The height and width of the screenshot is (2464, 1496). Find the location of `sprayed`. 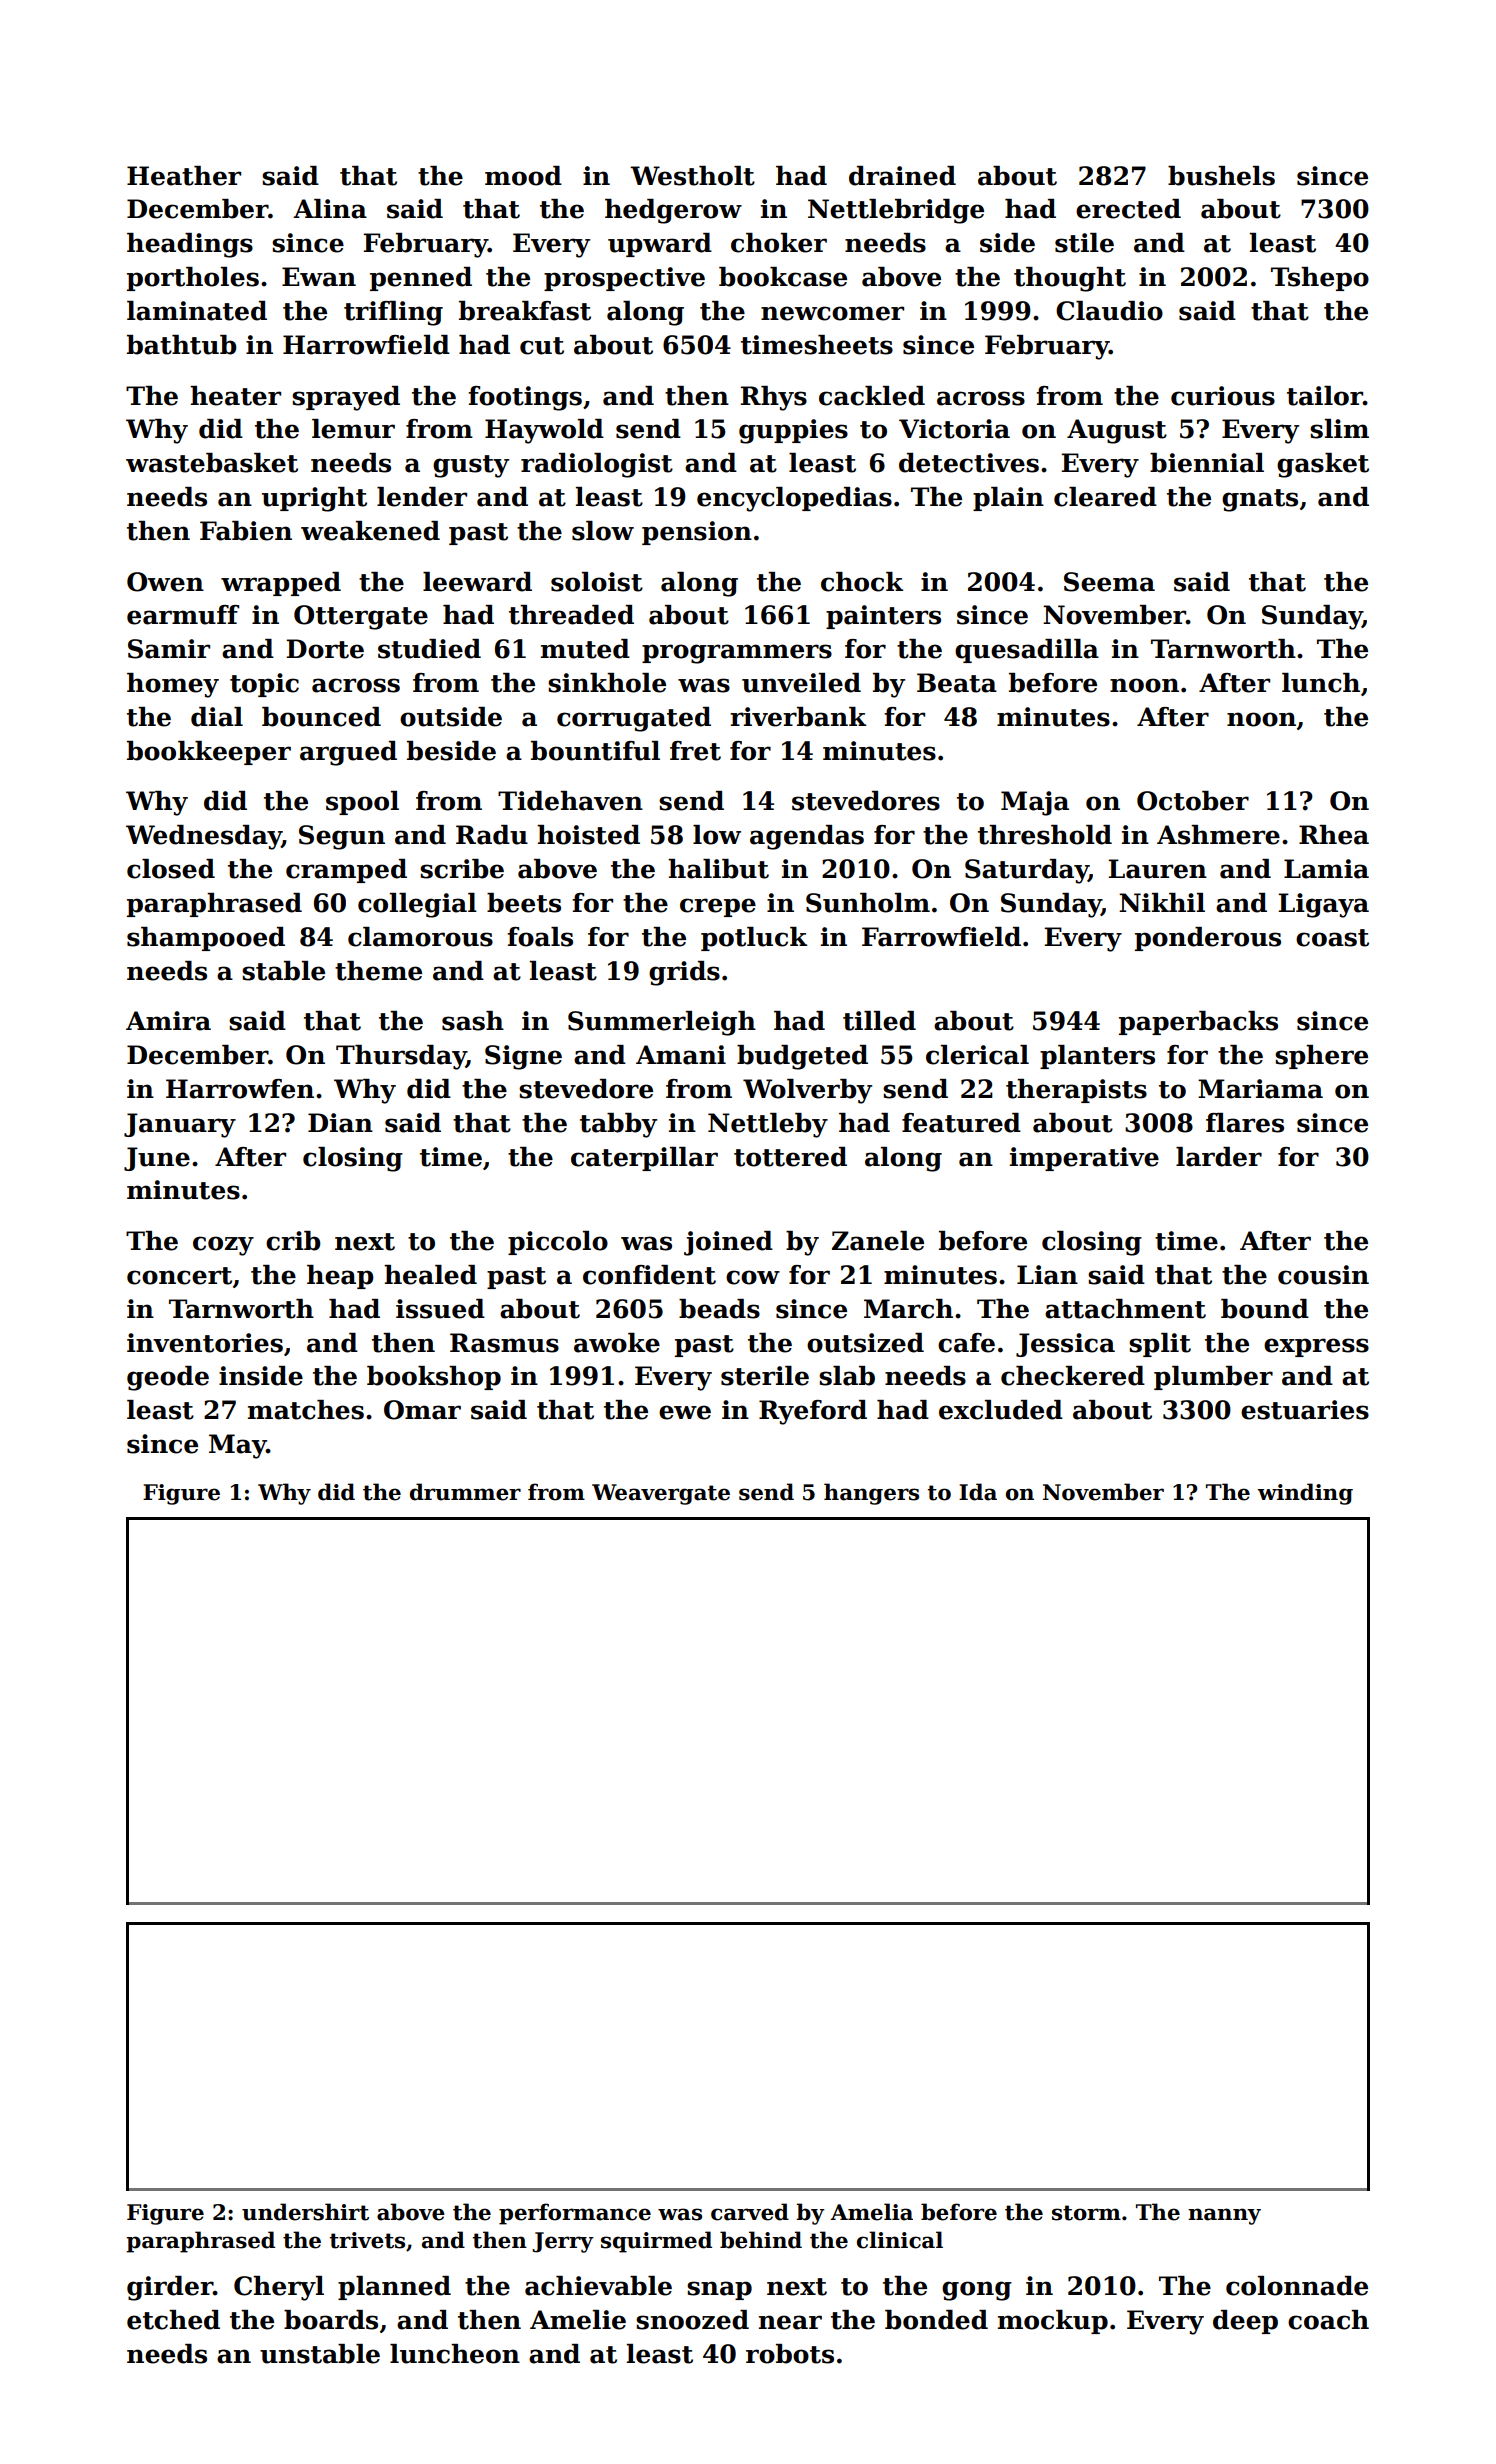

sprayed is located at coordinates (346, 398).
